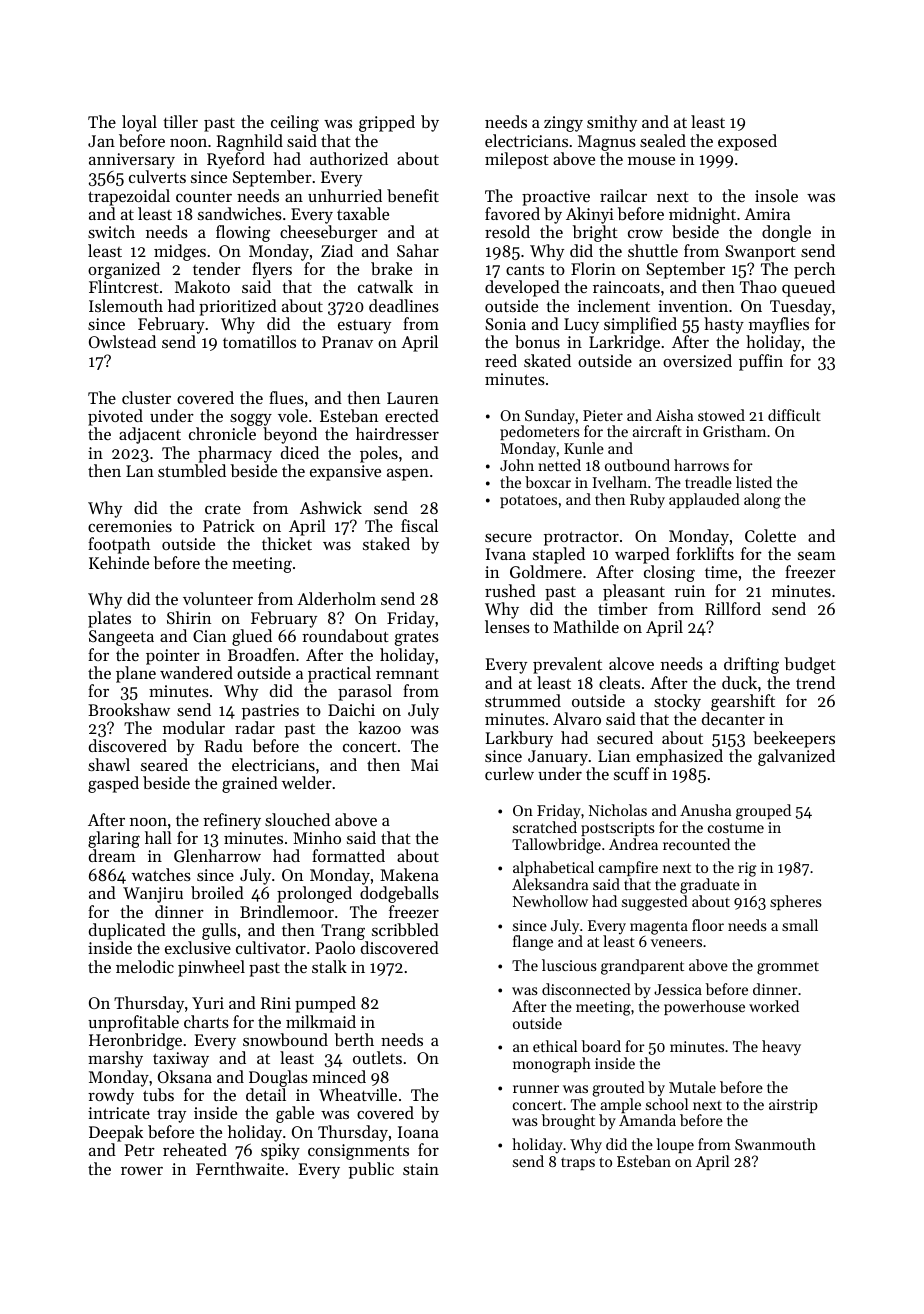 The height and width of the screenshot is (1314, 924). What do you see at coordinates (567, 665) in the screenshot?
I see `prevalent` at bounding box center [567, 665].
